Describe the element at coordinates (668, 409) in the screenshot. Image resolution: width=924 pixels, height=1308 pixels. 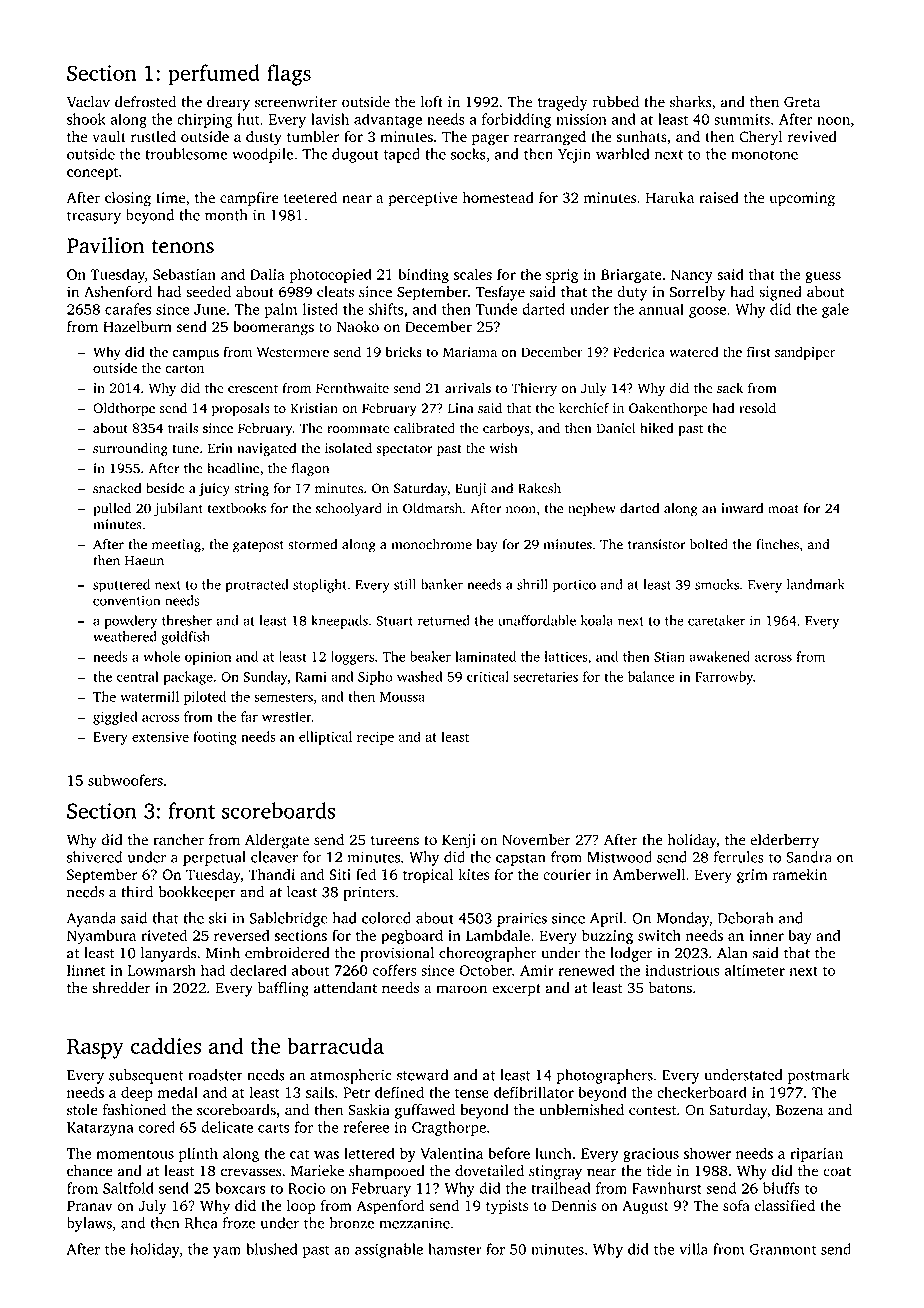
I see `Oakenthorpe` at that location.
